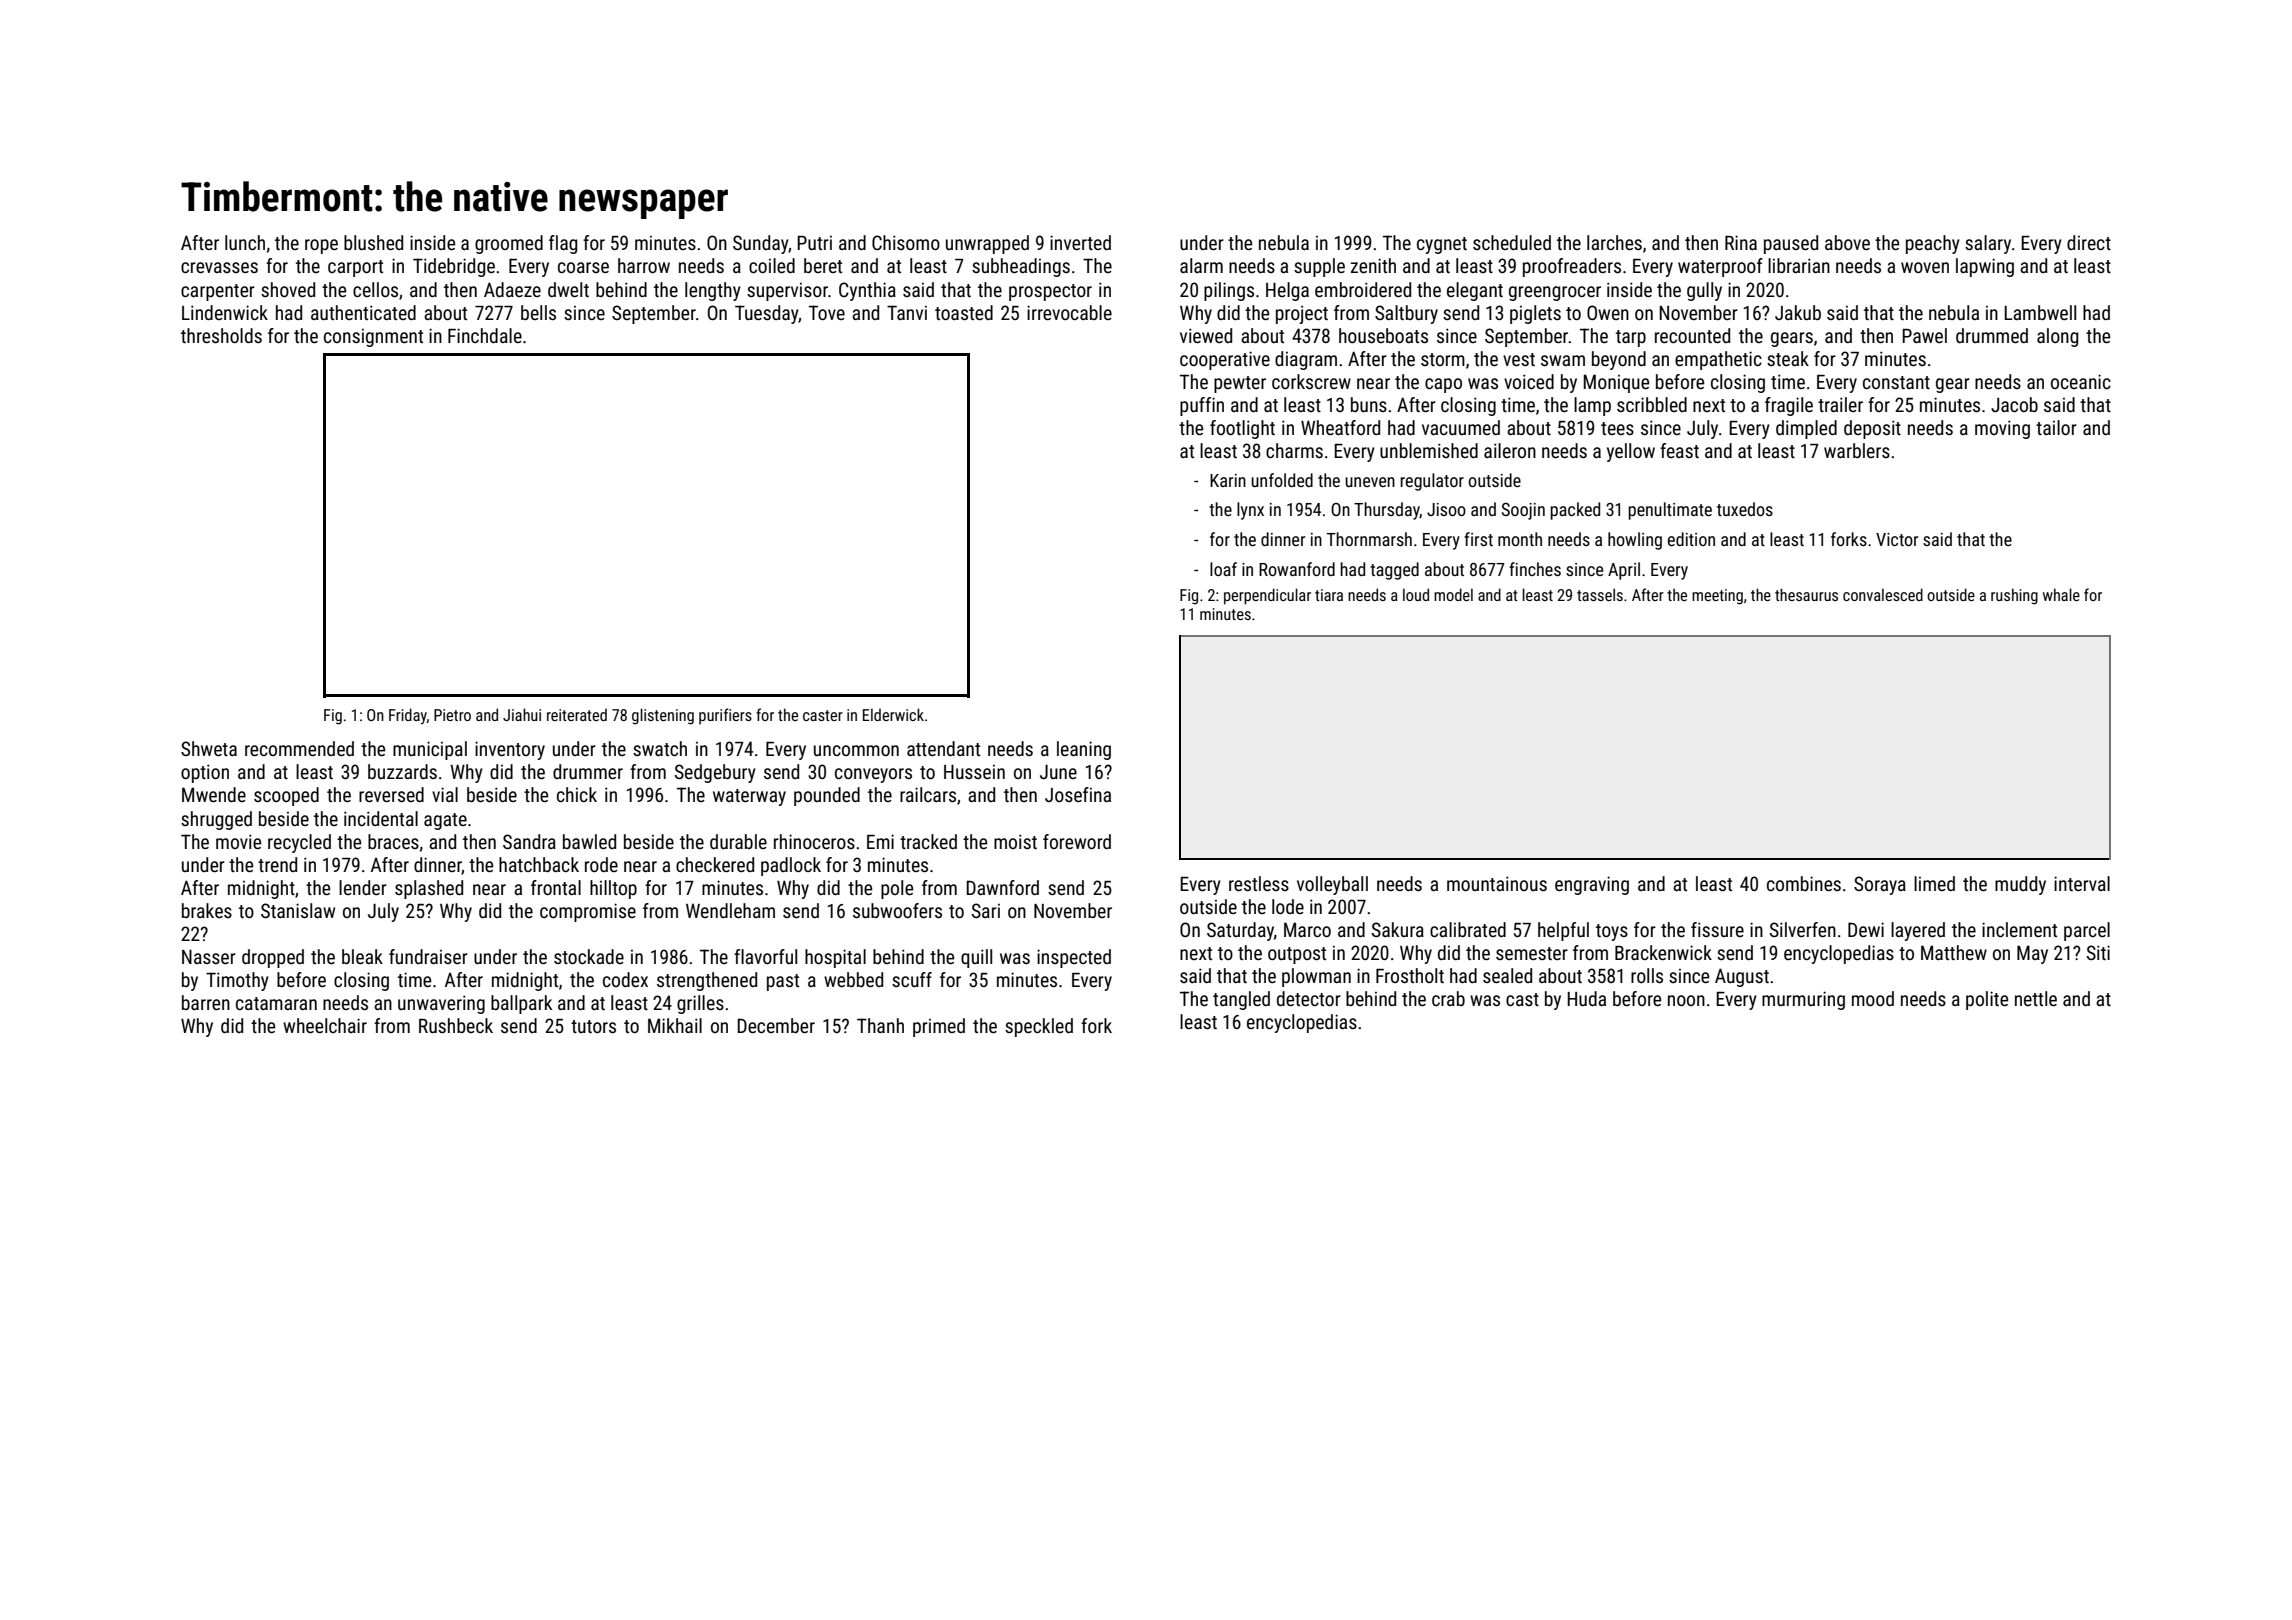 This page has width=2292, height=1620. Describe the element at coordinates (1259, 883) in the page. I see `restless` at that location.
